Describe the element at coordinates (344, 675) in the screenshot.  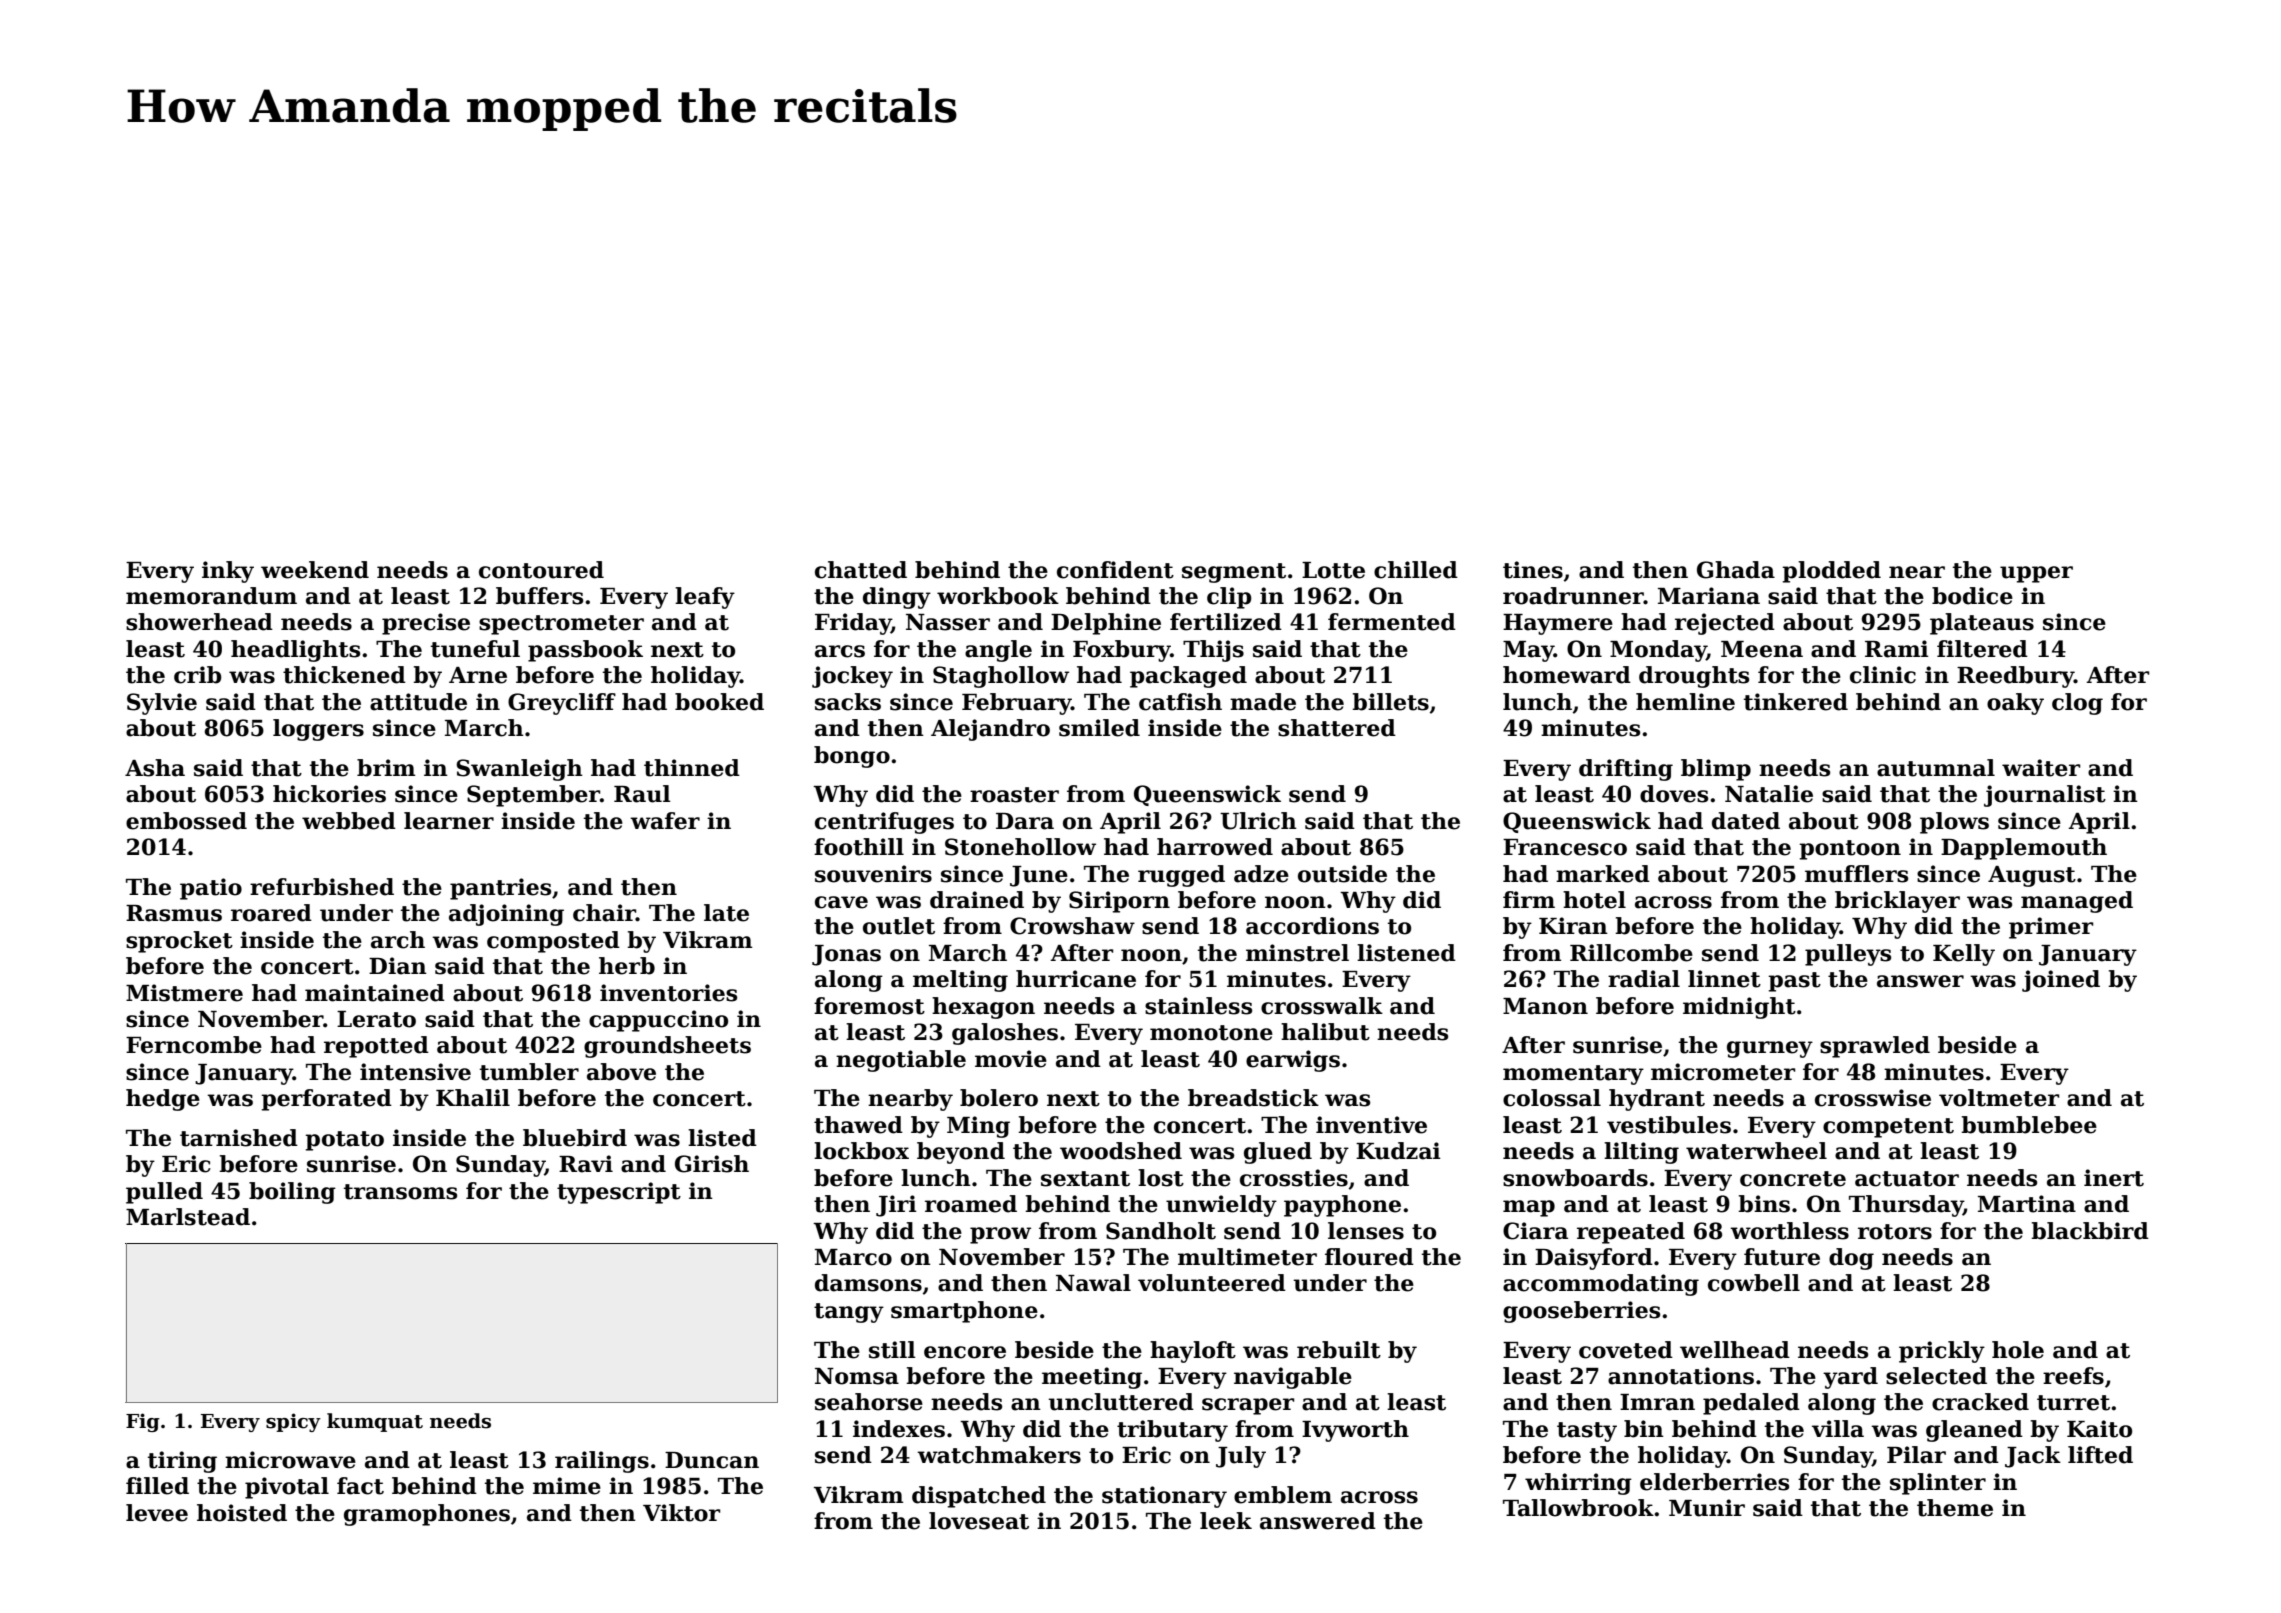
I see `thickened` at that location.
